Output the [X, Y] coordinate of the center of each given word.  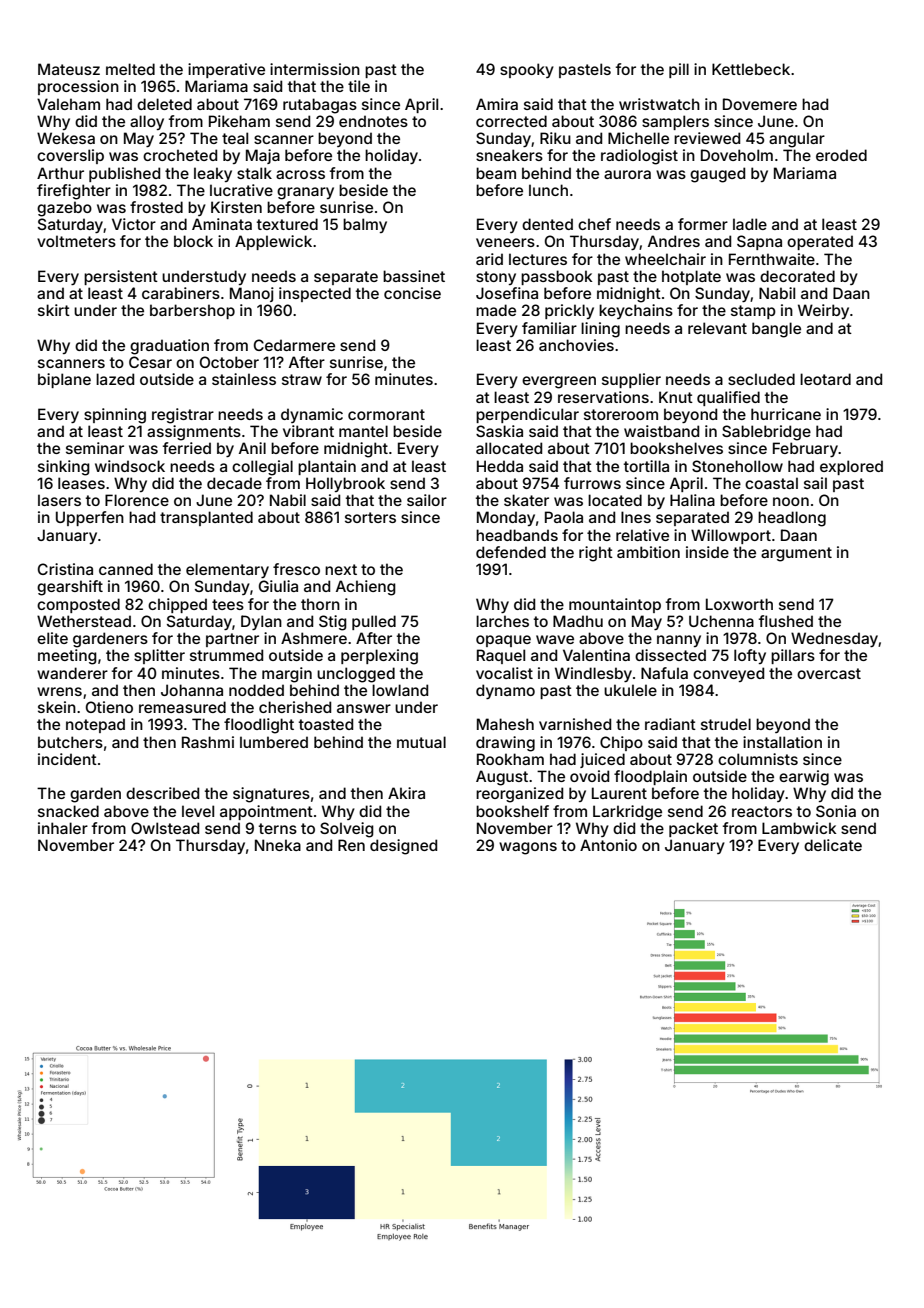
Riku [555, 138]
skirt [54, 310]
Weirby [823, 311]
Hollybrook [345, 484]
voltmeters [76, 241]
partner [232, 640]
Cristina [65, 569]
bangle [776, 330]
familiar [549, 328]
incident [67, 759]
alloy [147, 122]
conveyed [728, 674]
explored [851, 467]
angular [797, 140]
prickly [569, 311]
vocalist [504, 673]
